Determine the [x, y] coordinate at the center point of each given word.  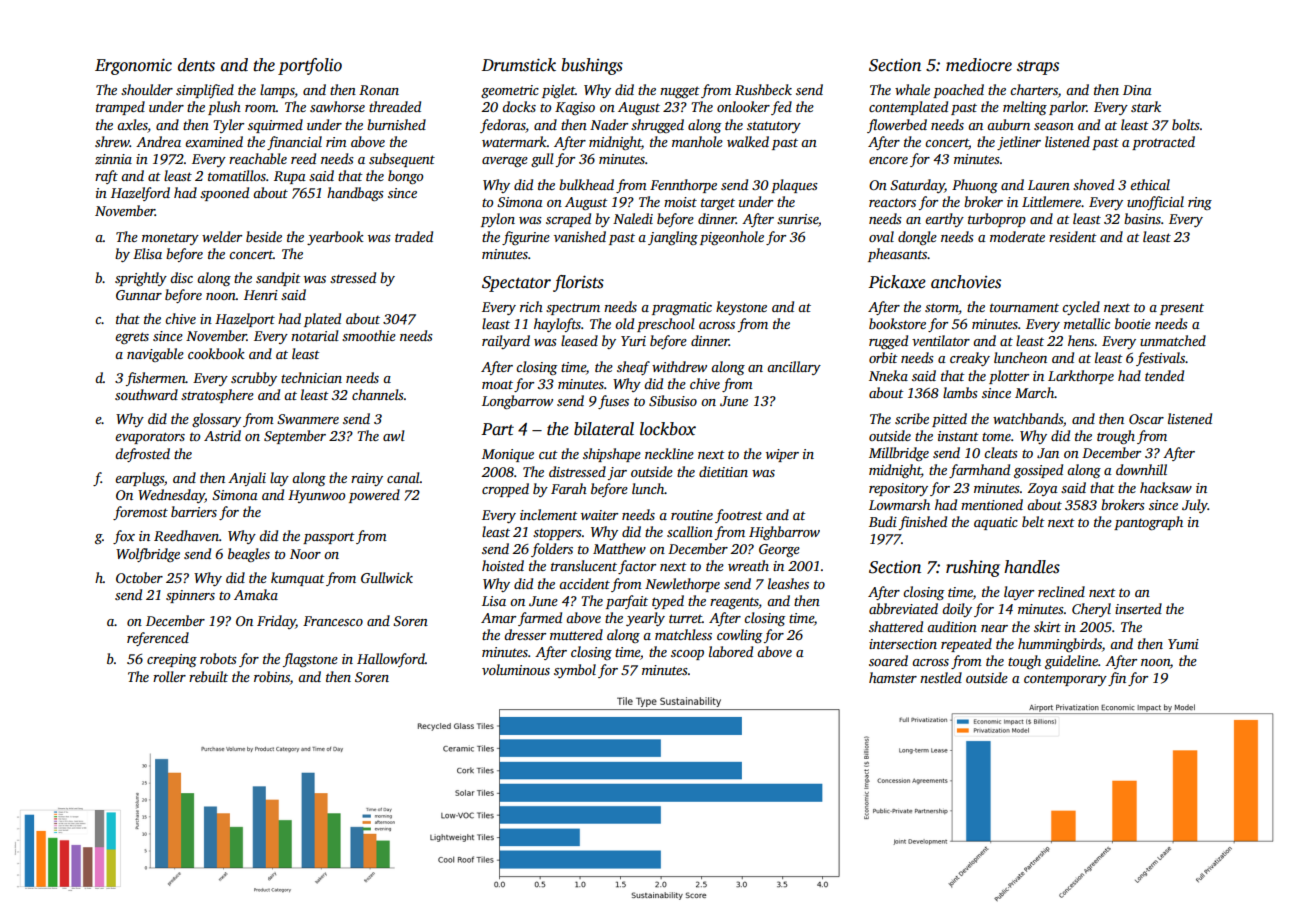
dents [196, 65]
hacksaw [1166, 487]
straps [1038, 68]
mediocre [979, 65]
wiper [782, 455]
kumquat [298, 579]
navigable [155, 355]
